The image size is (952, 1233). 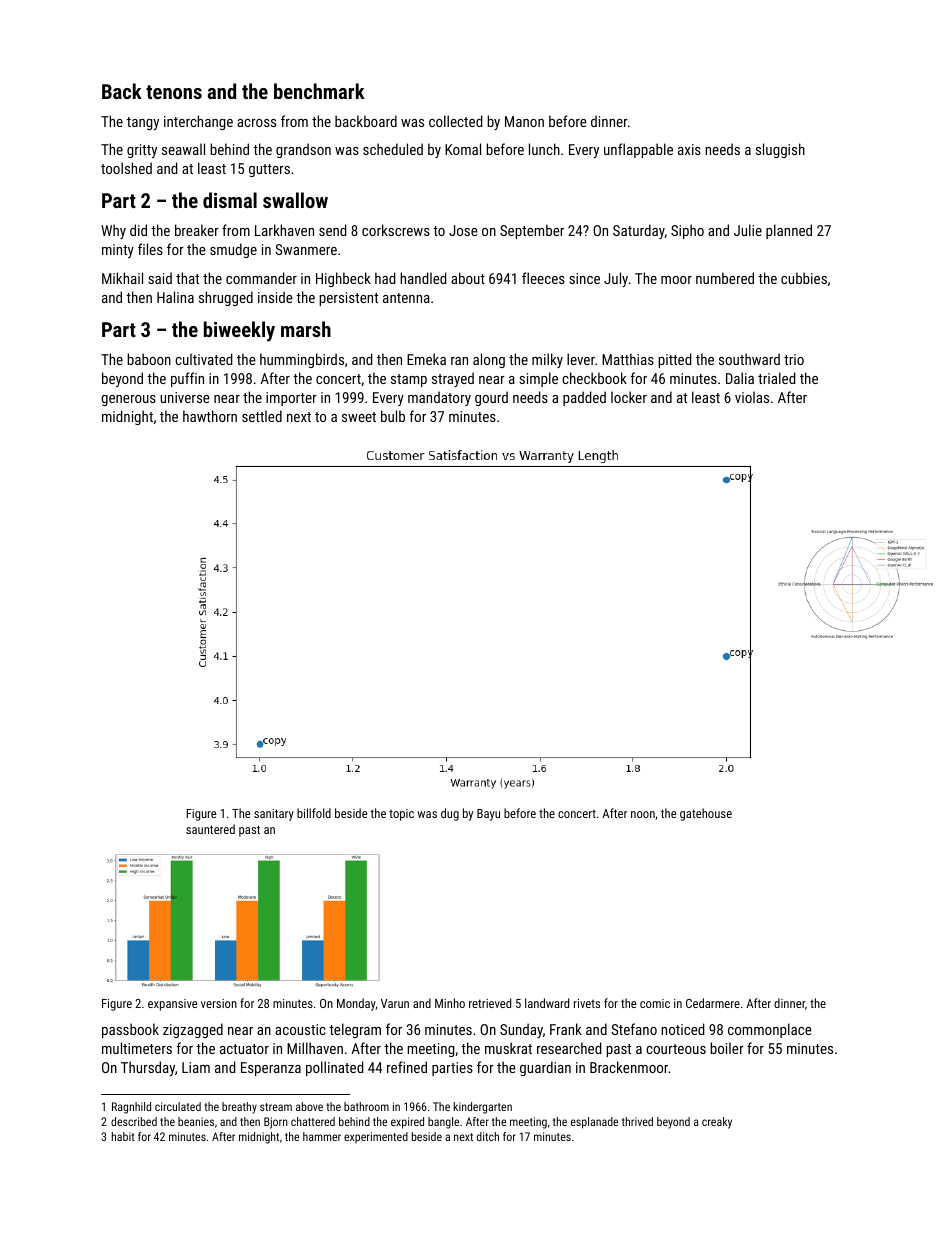 What do you see at coordinates (276, 1123) in the image?
I see `Bjorn` at bounding box center [276, 1123].
